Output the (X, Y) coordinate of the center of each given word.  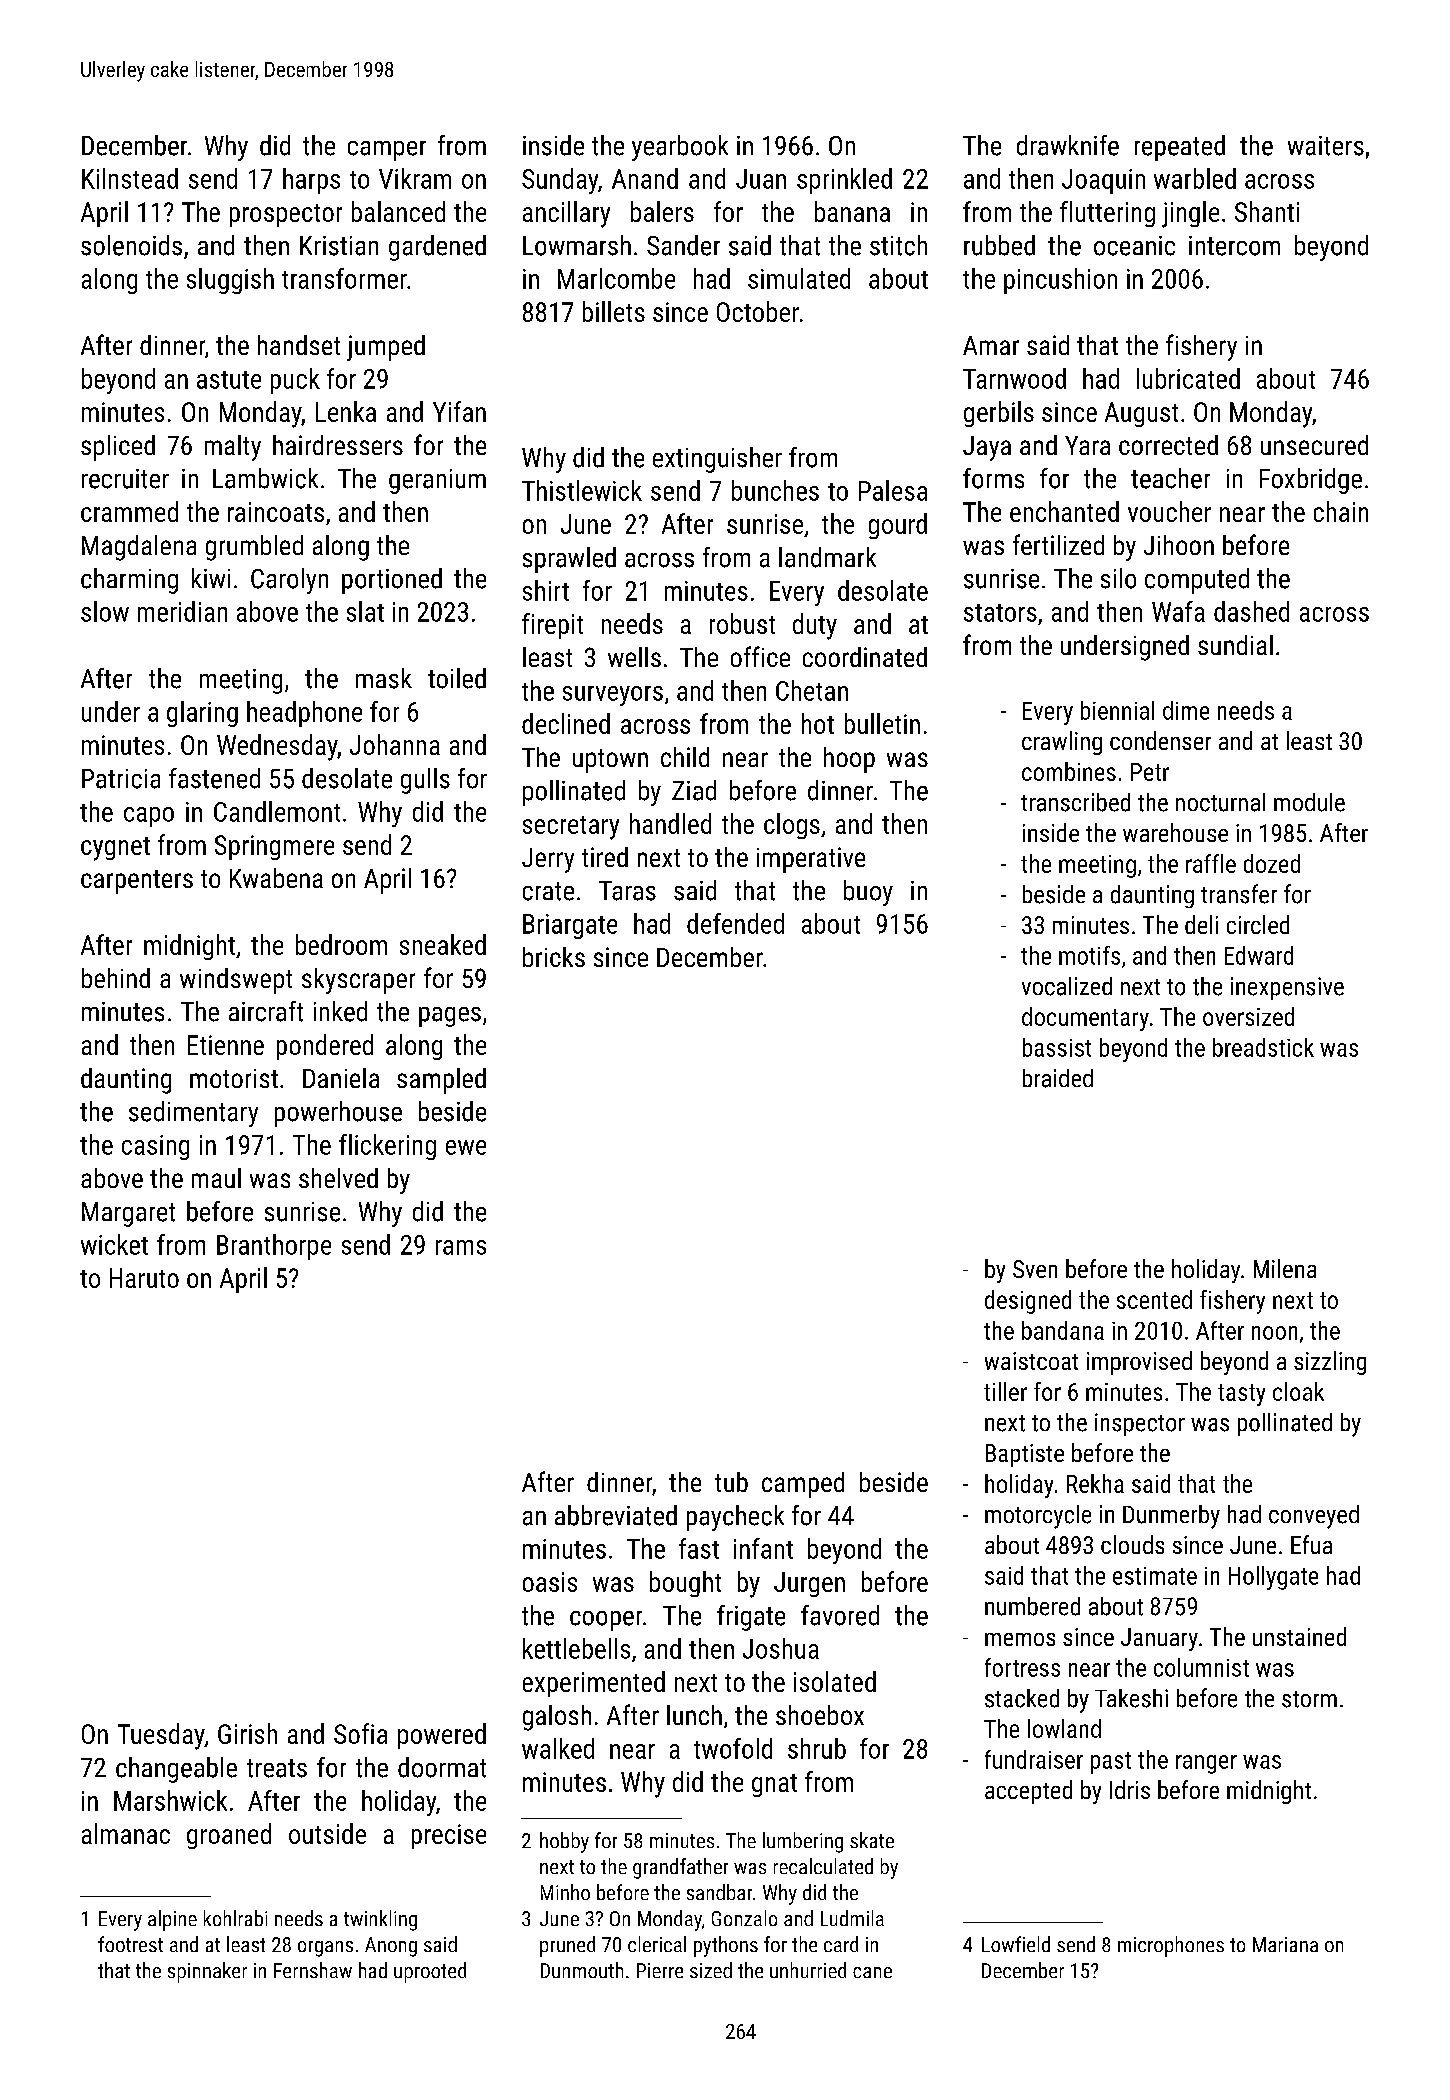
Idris (1130, 1789)
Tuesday (161, 1736)
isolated (835, 1681)
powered (442, 1736)
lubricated (1188, 378)
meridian (182, 611)
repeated (1180, 148)
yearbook (680, 148)
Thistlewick (582, 490)
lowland (1064, 1728)
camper (387, 151)
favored (840, 1615)
